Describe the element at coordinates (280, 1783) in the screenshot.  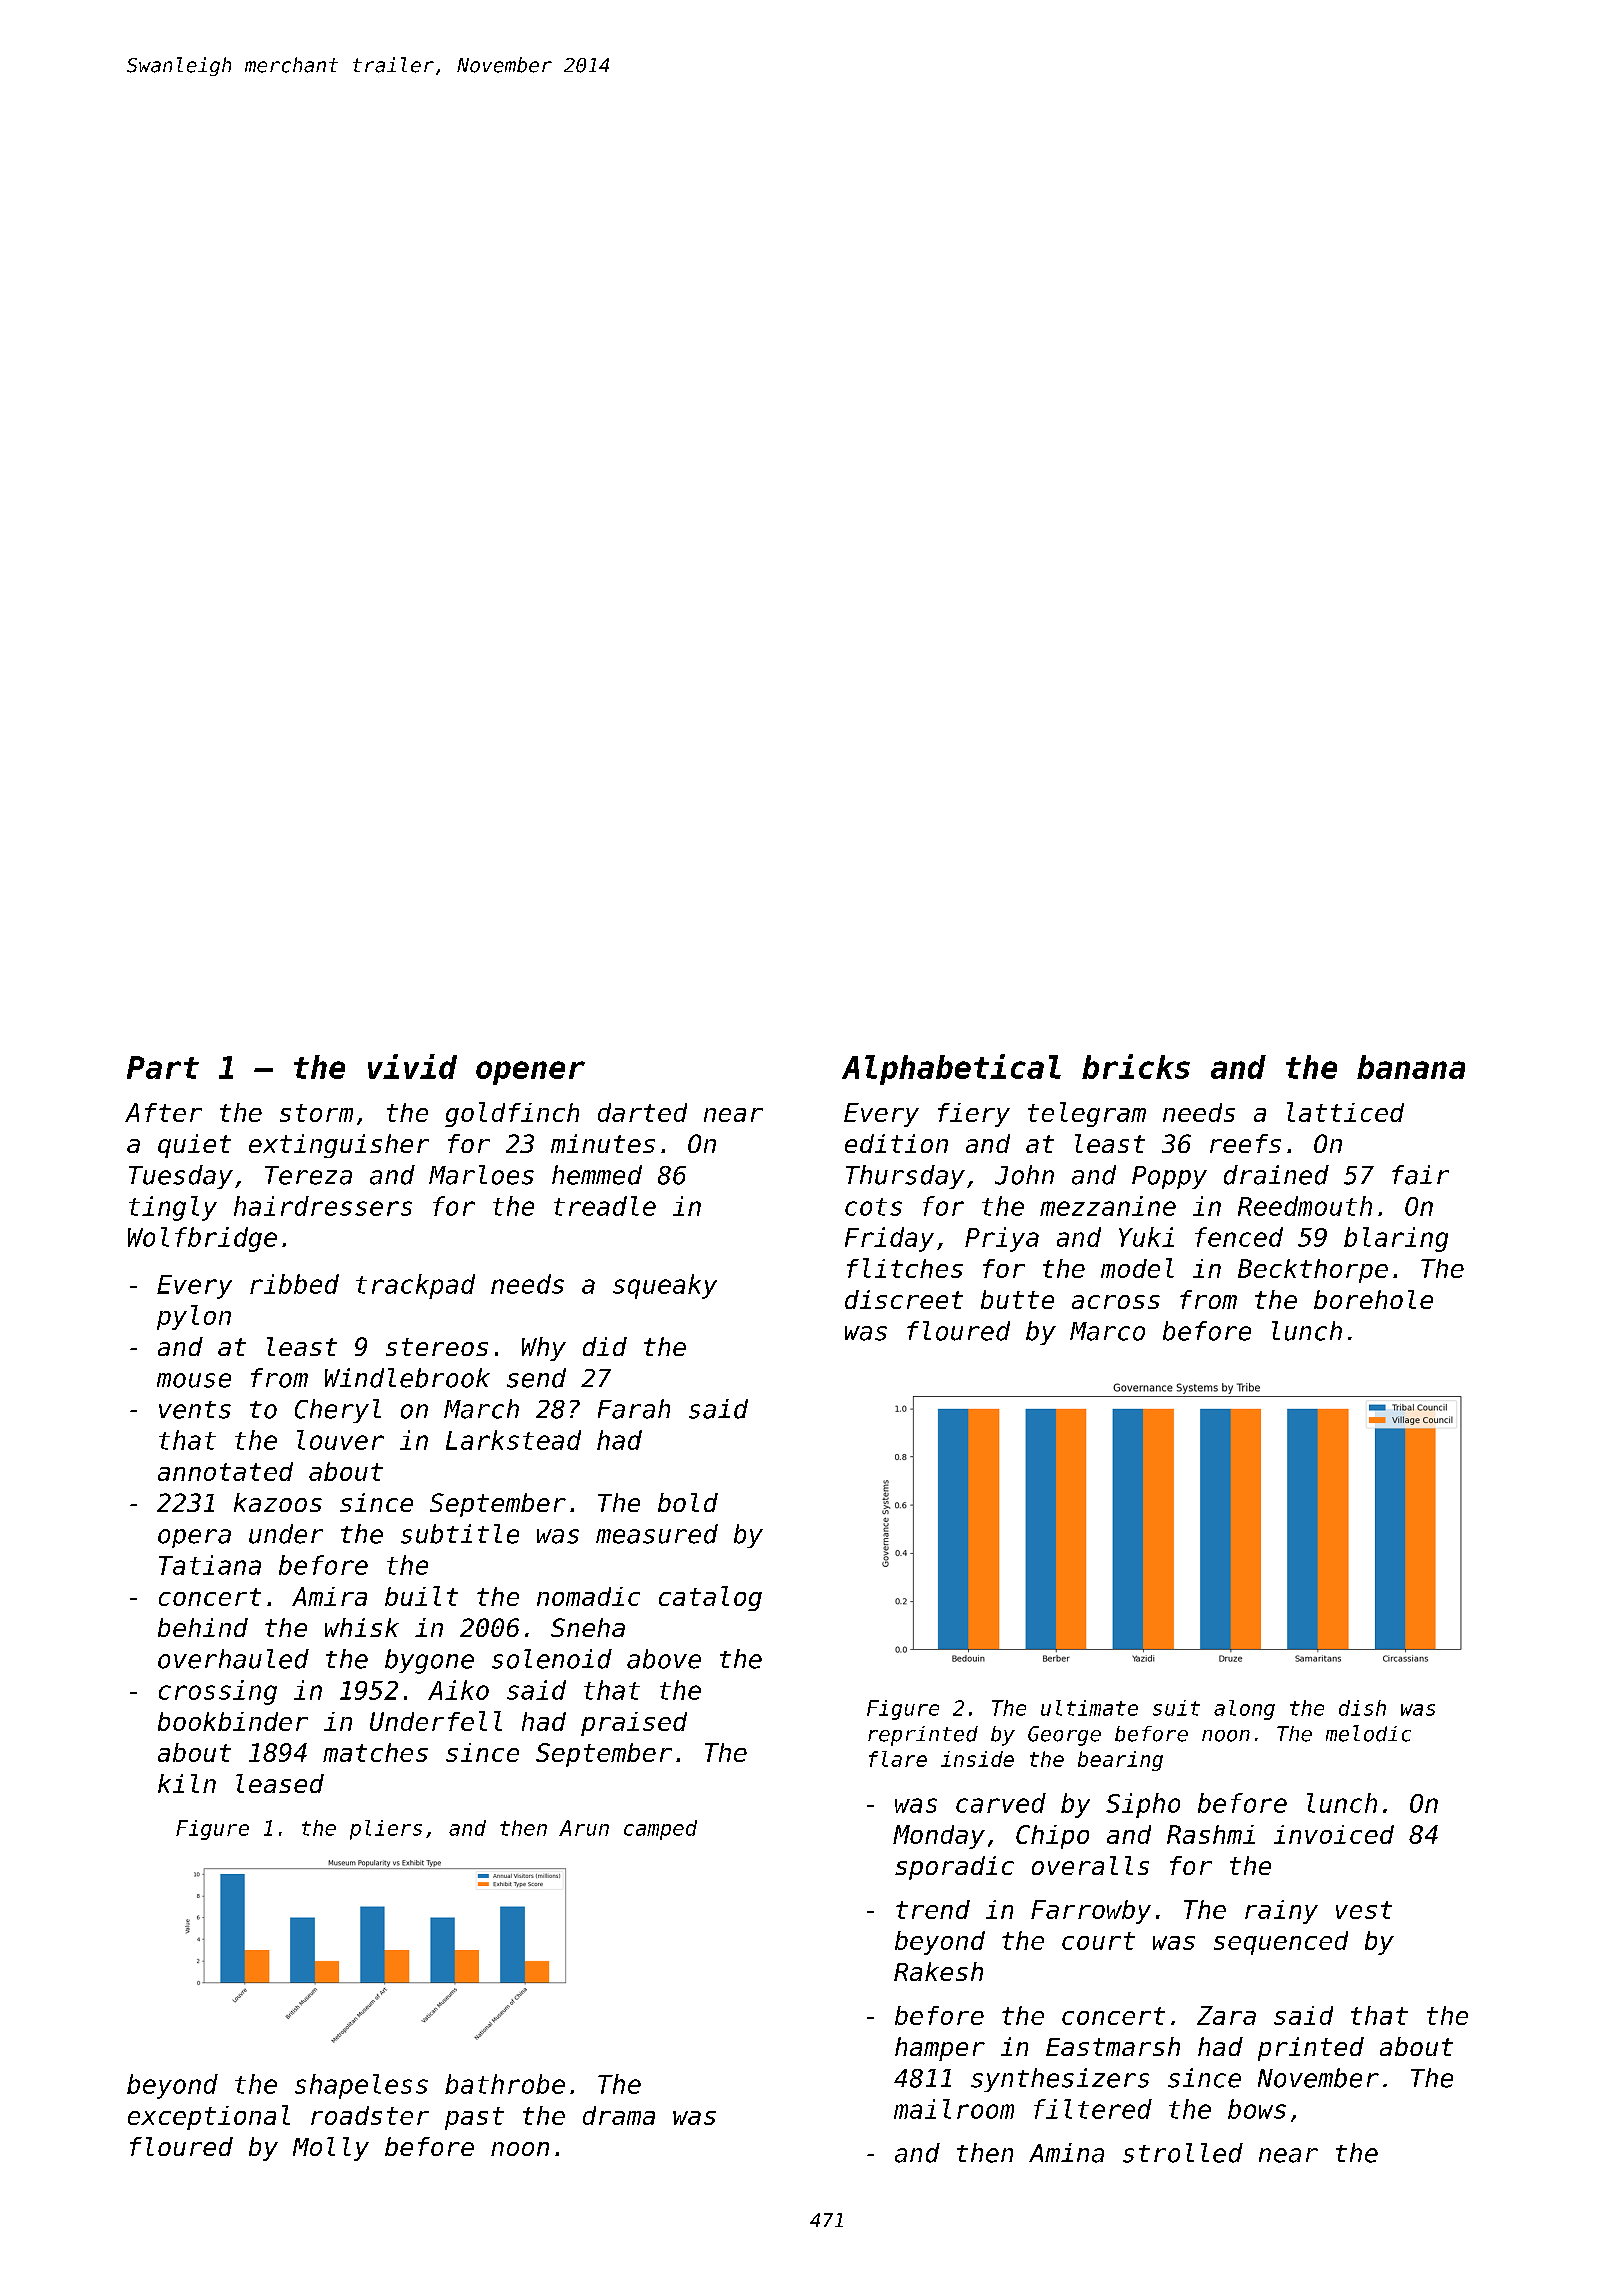
I see `leased` at that location.
